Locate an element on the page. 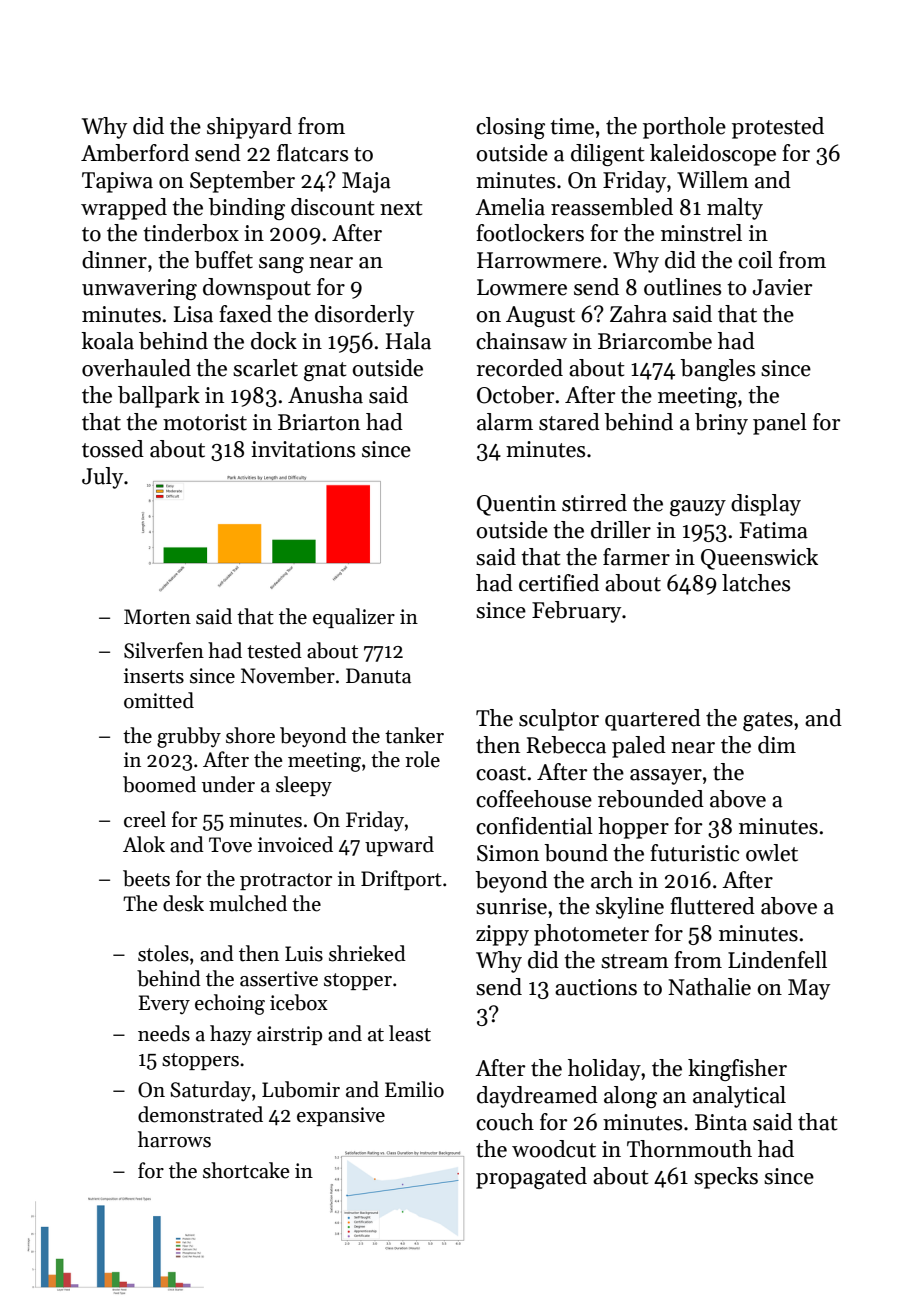 Image resolution: width=924 pixels, height=1314 pixels. shipyard is located at coordinates (249, 128).
